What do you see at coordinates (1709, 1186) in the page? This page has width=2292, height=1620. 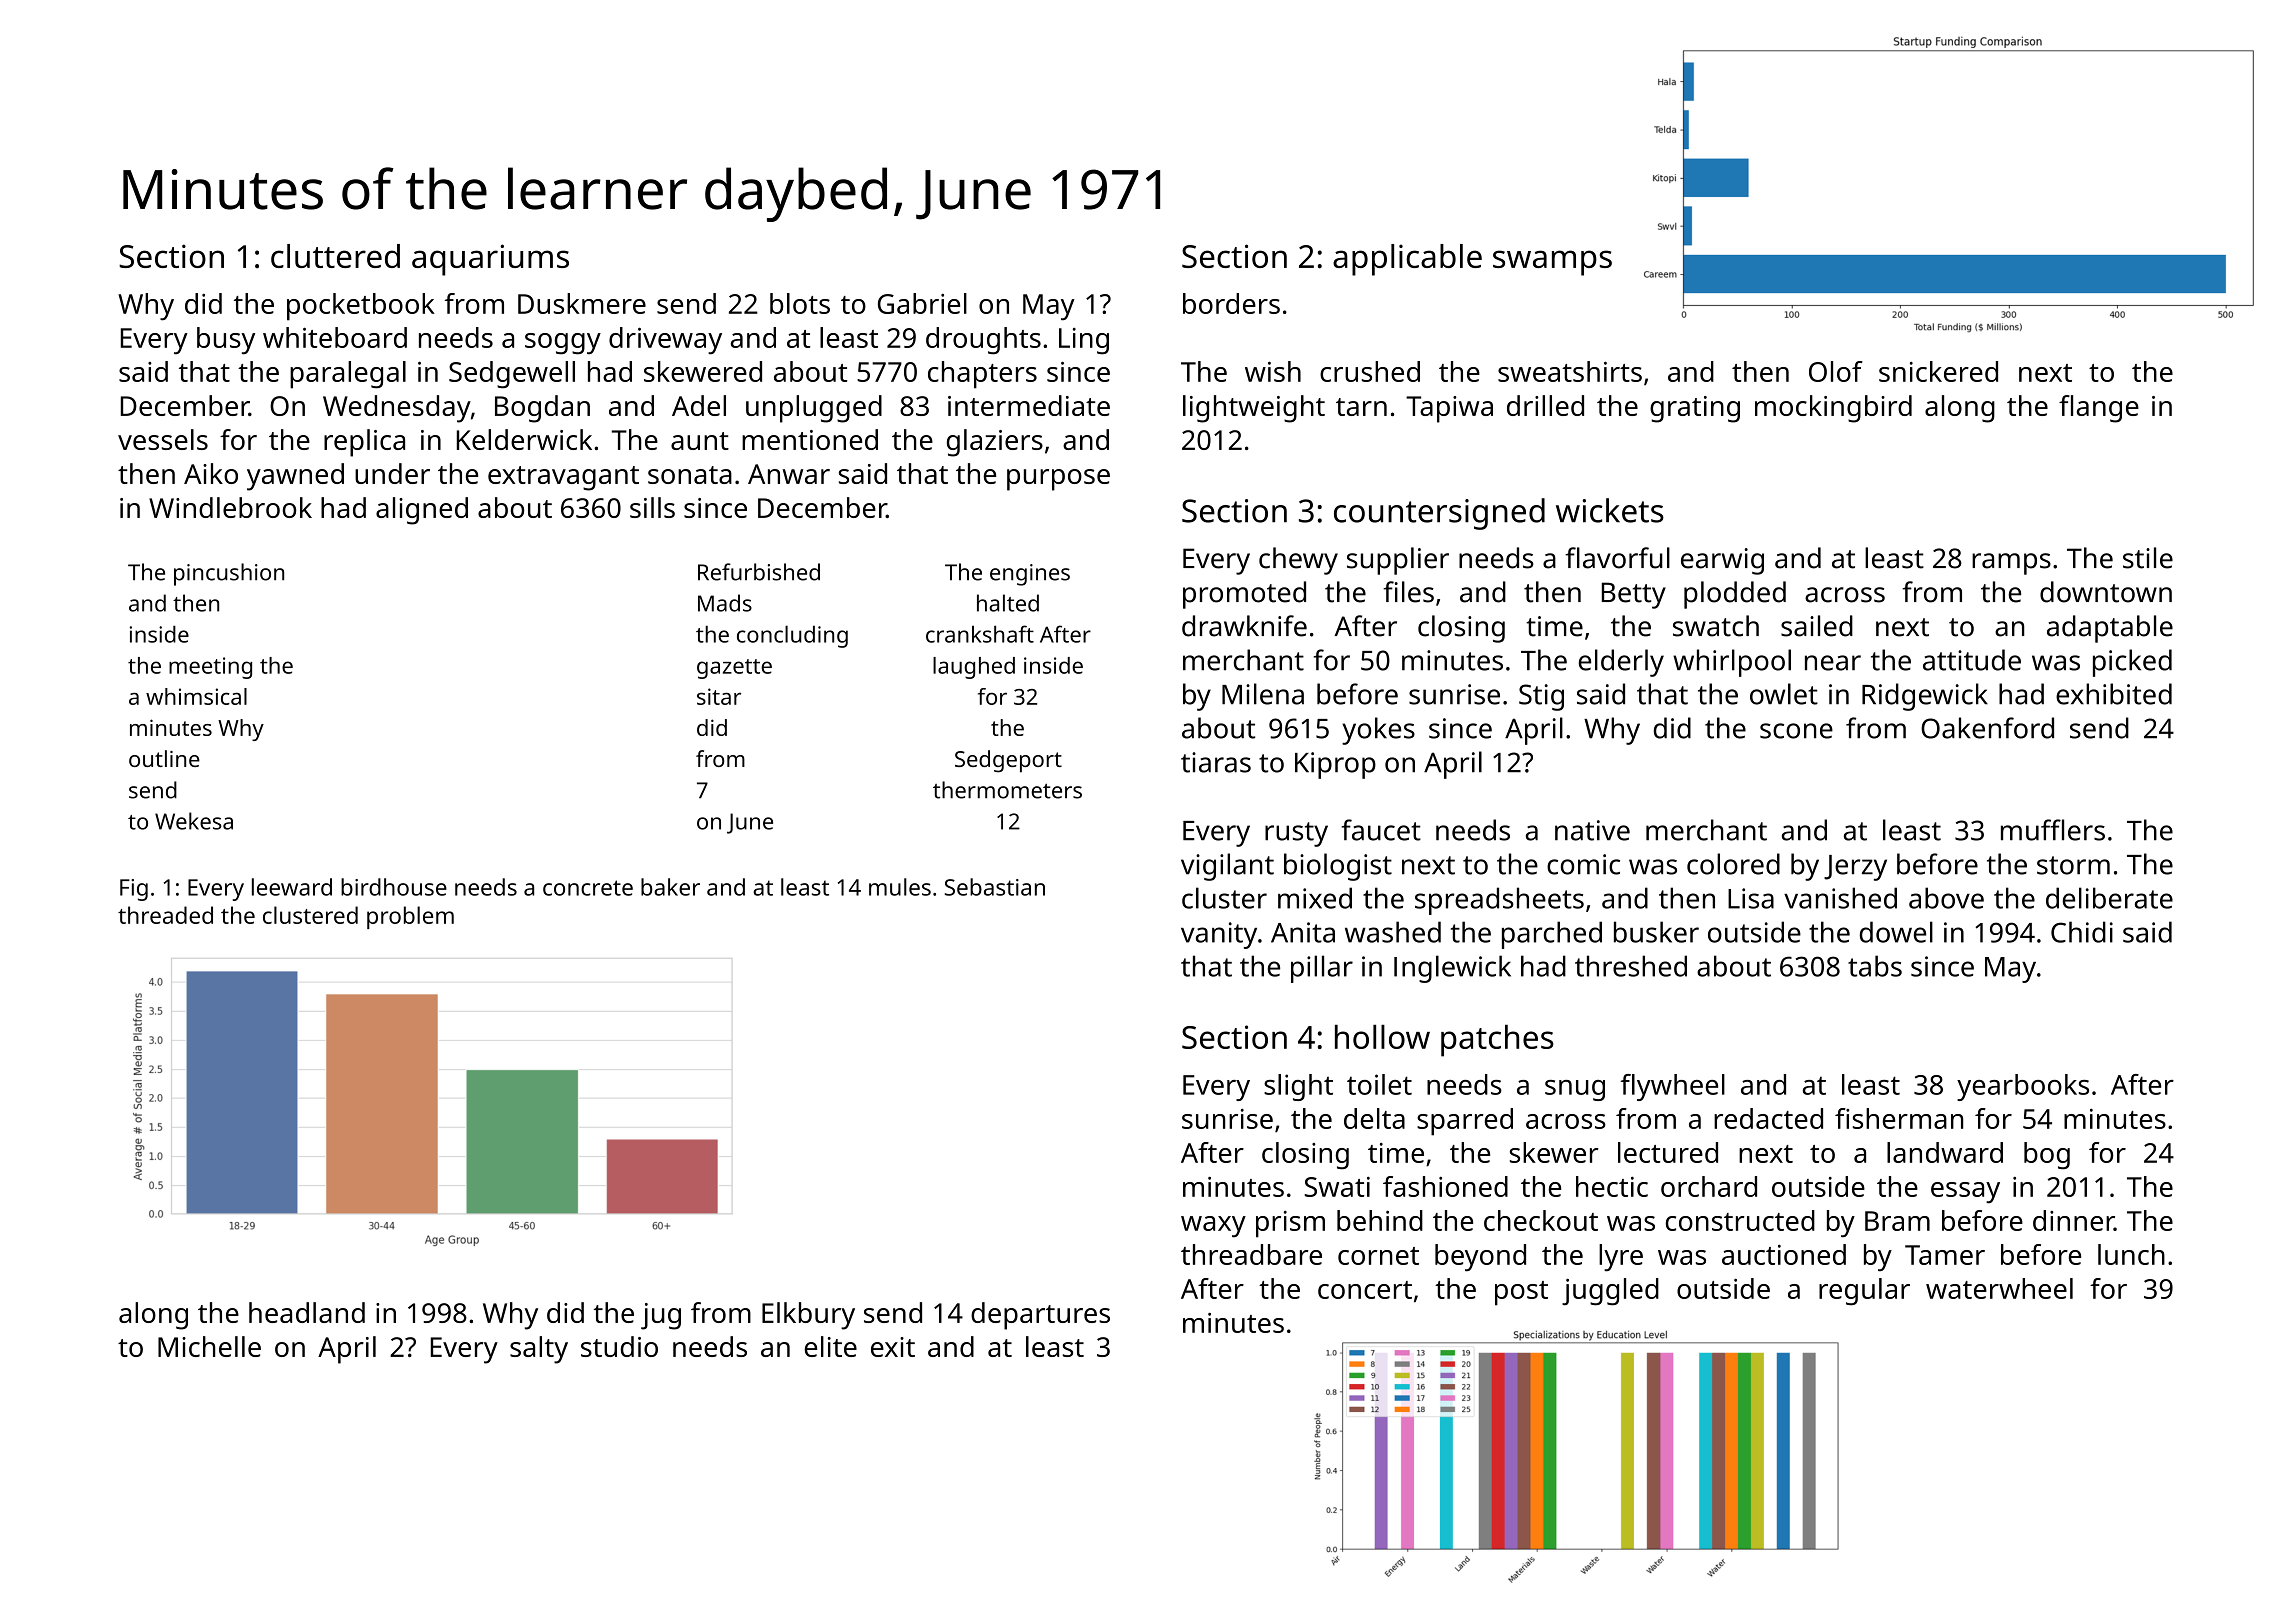 I see `orchard` at bounding box center [1709, 1186].
